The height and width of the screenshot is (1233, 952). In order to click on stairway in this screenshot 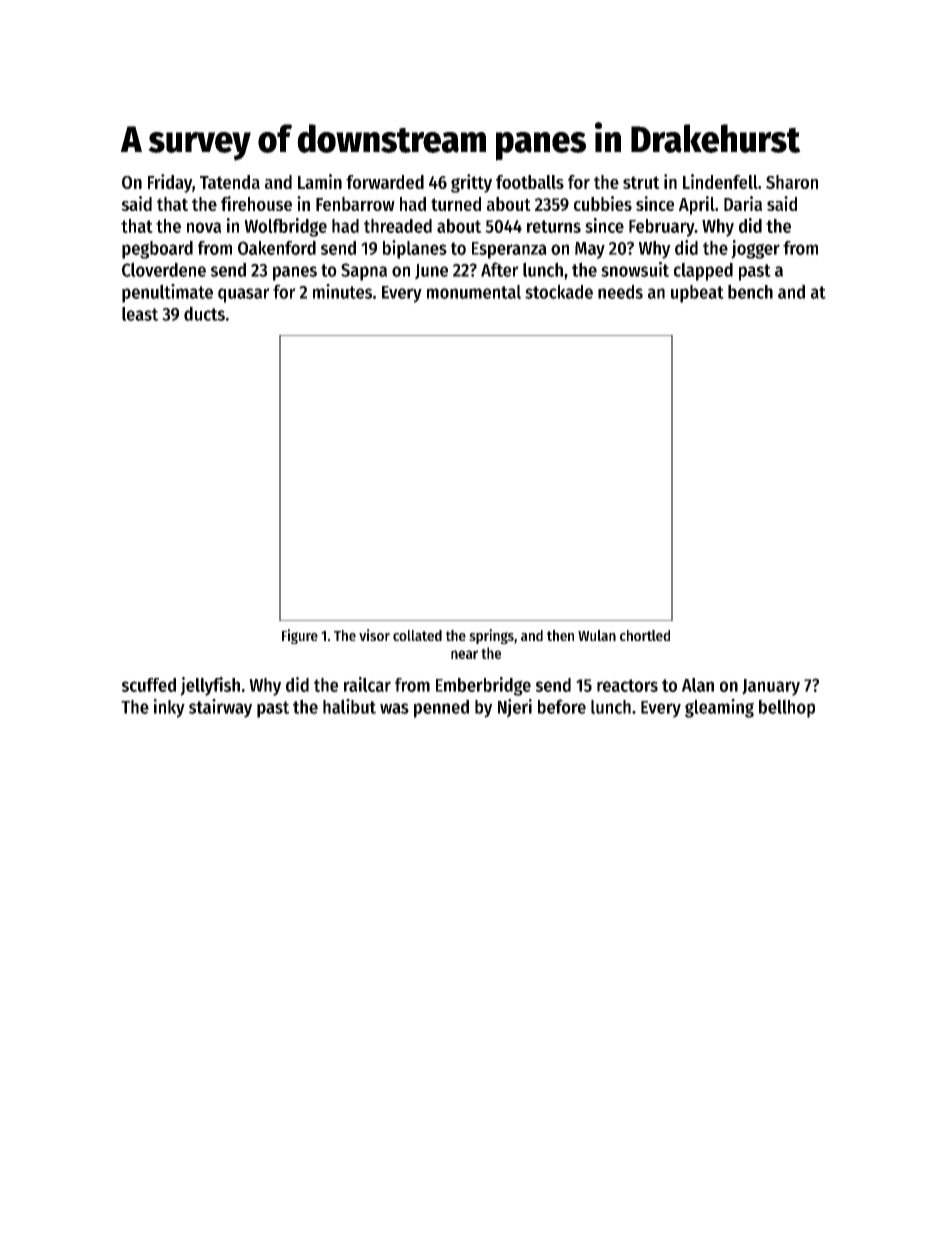, I will do `click(220, 708)`.
